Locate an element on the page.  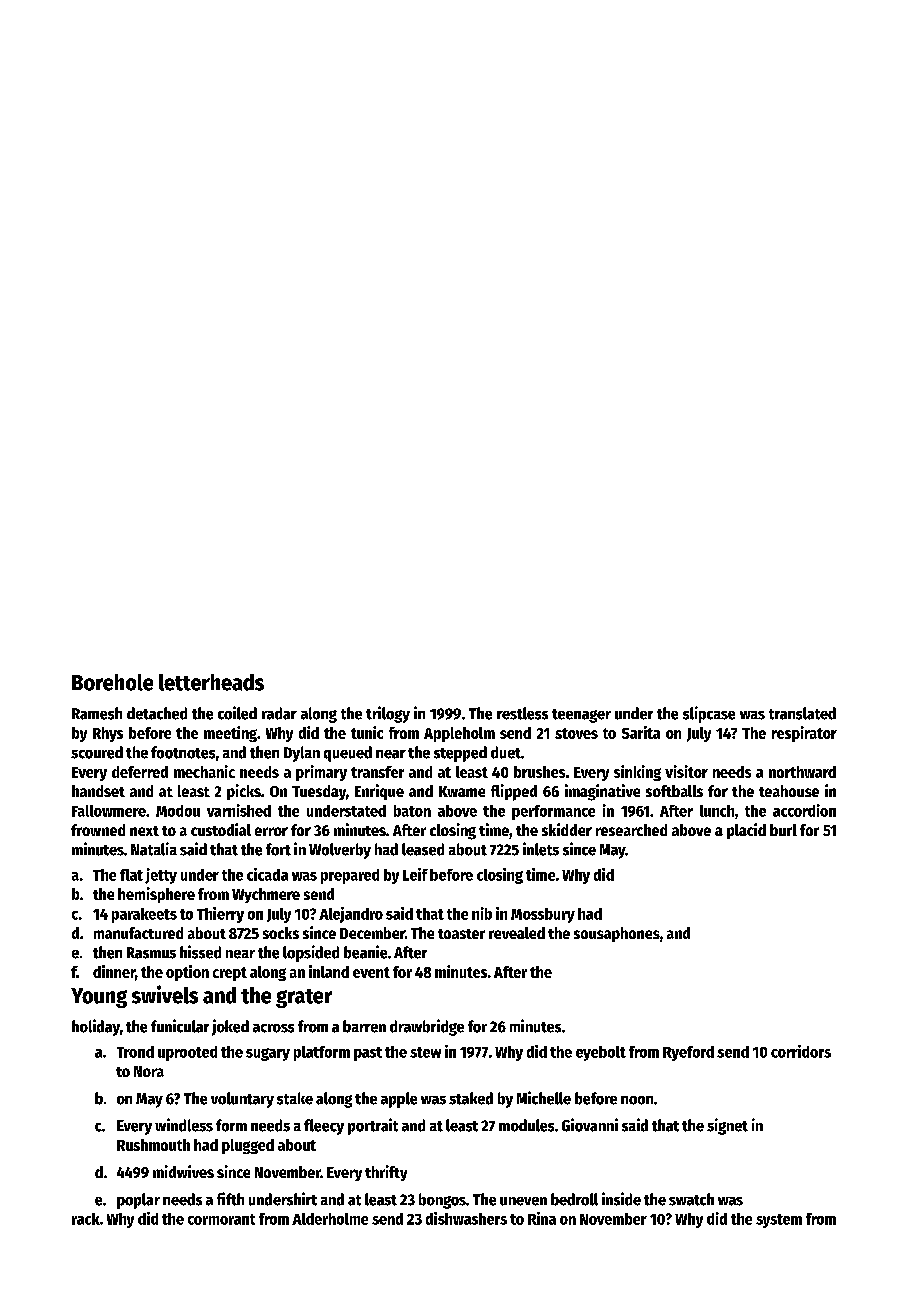
parakeets is located at coordinates (144, 915).
